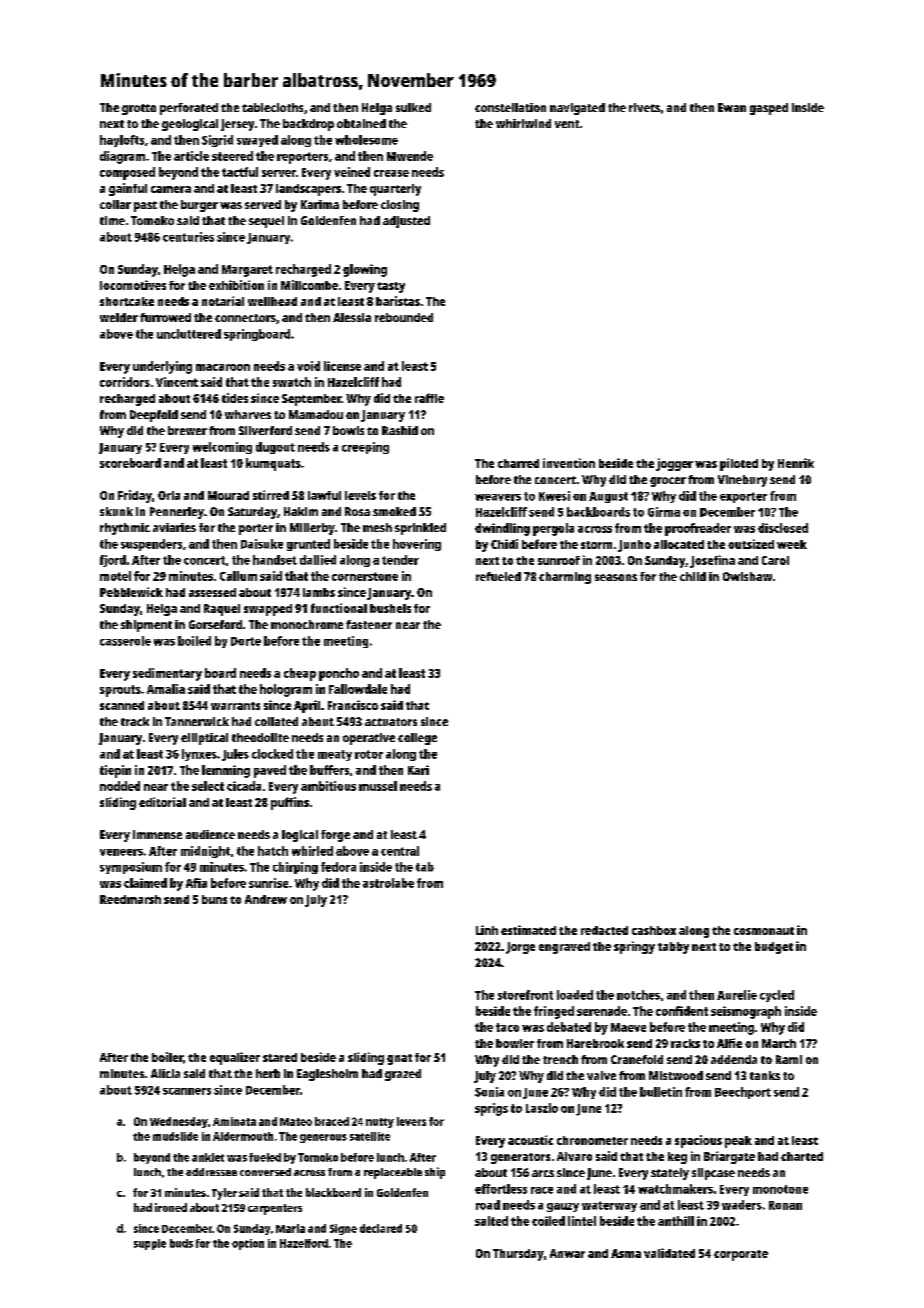 This screenshot has height=1308, width=924. What do you see at coordinates (739, 464) in the screenshot?
I see `piloted` at bounding box center [739, 464].
